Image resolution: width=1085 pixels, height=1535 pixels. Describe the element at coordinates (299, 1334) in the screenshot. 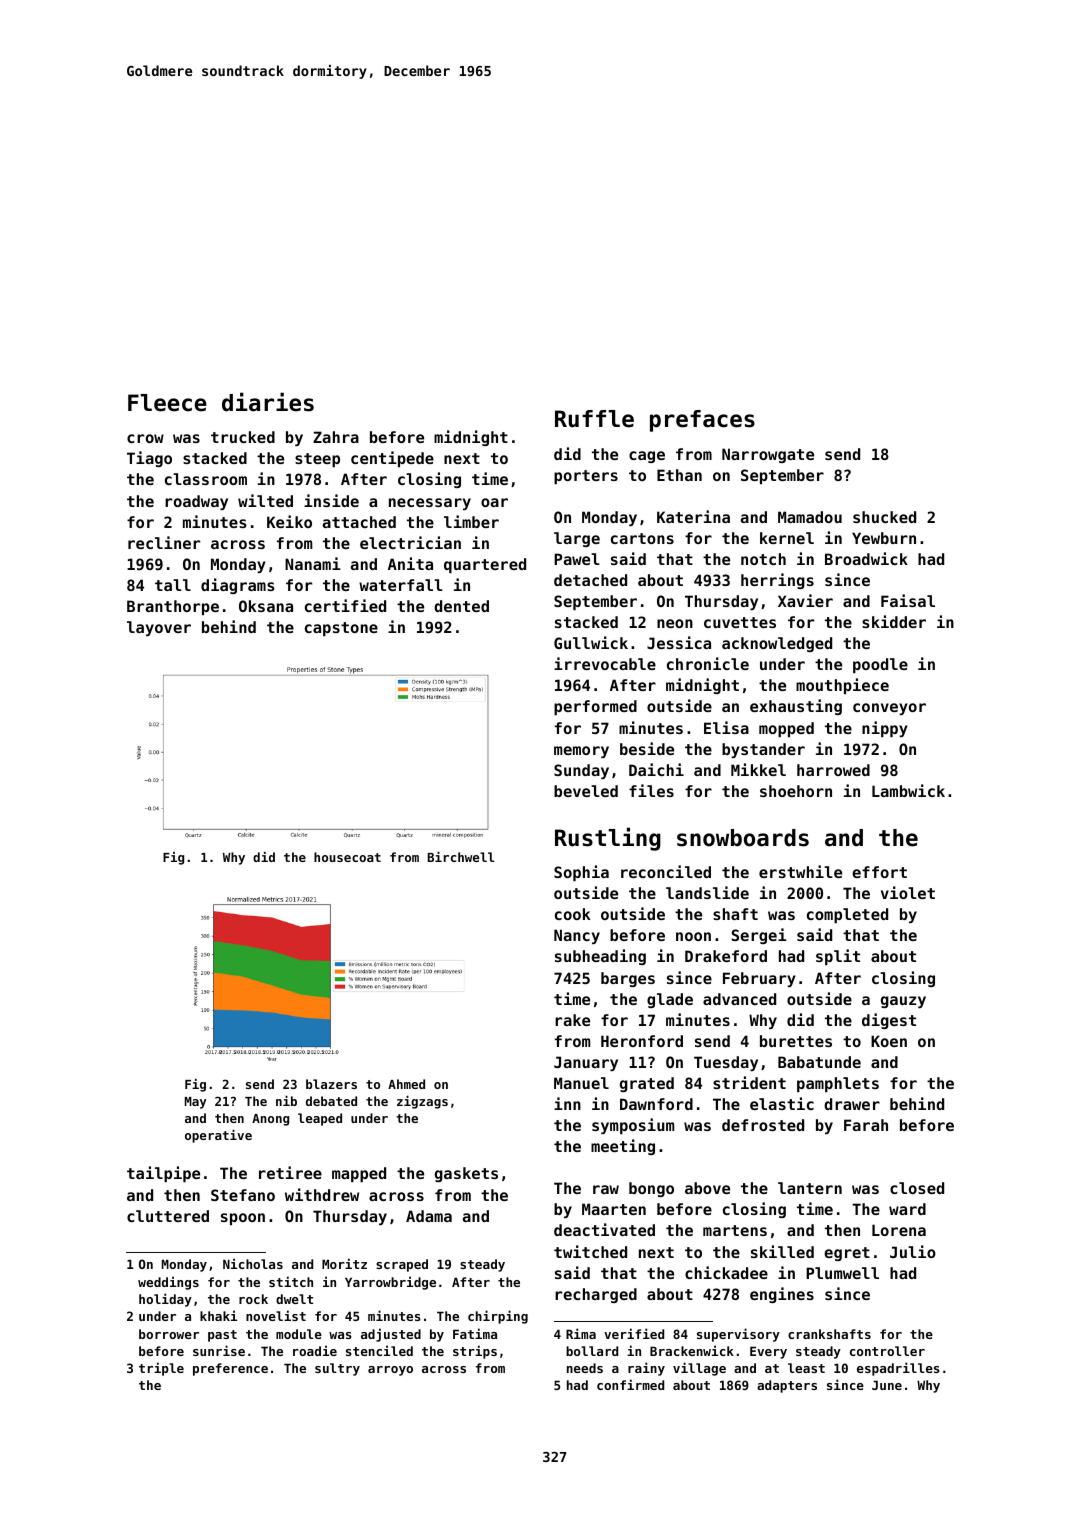

I see `module` at that location.
